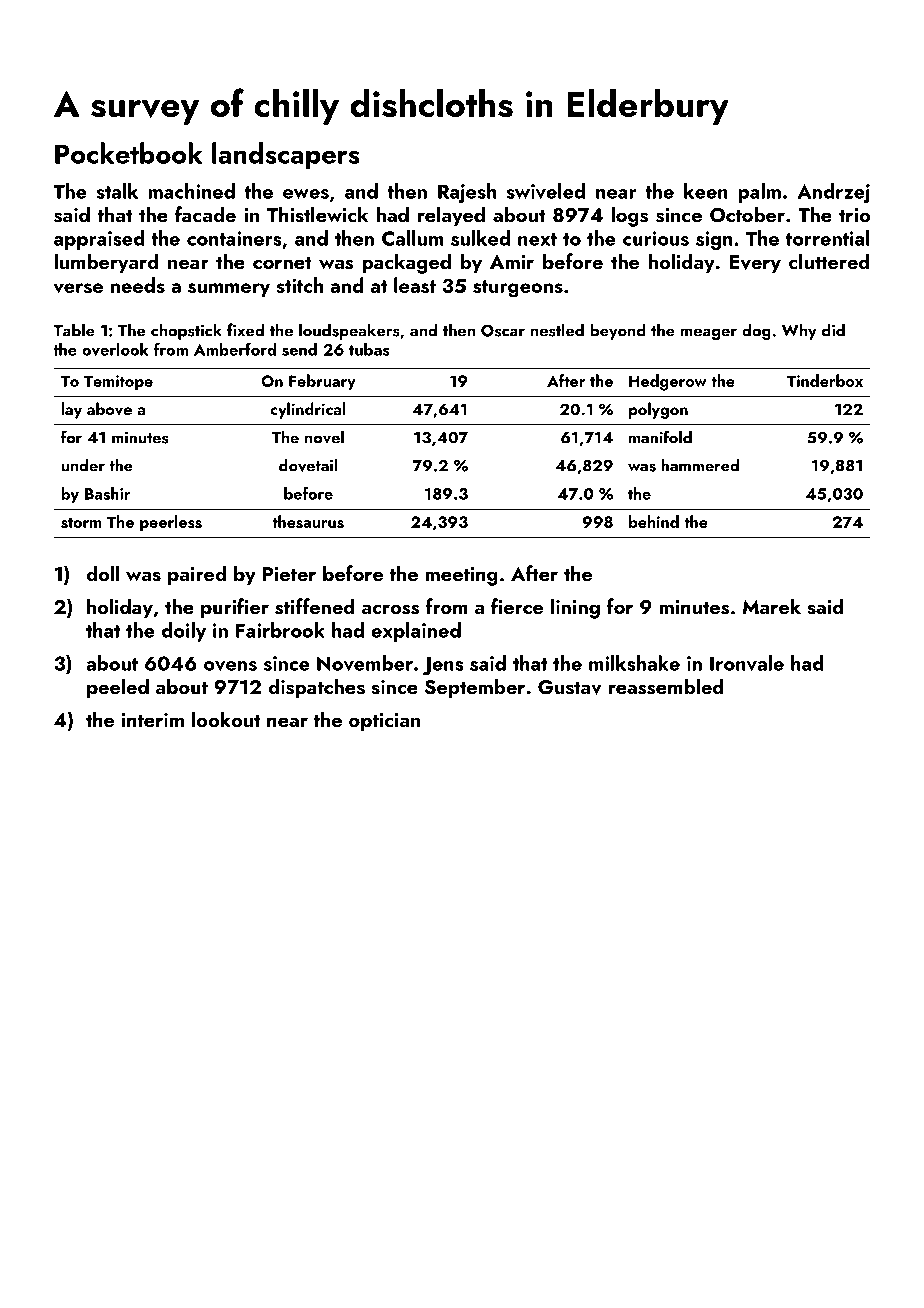 The width and height of the image is (924, 1308). Describe the element at coordinates (171, 523) in the image. I see `peerless` at that location.
